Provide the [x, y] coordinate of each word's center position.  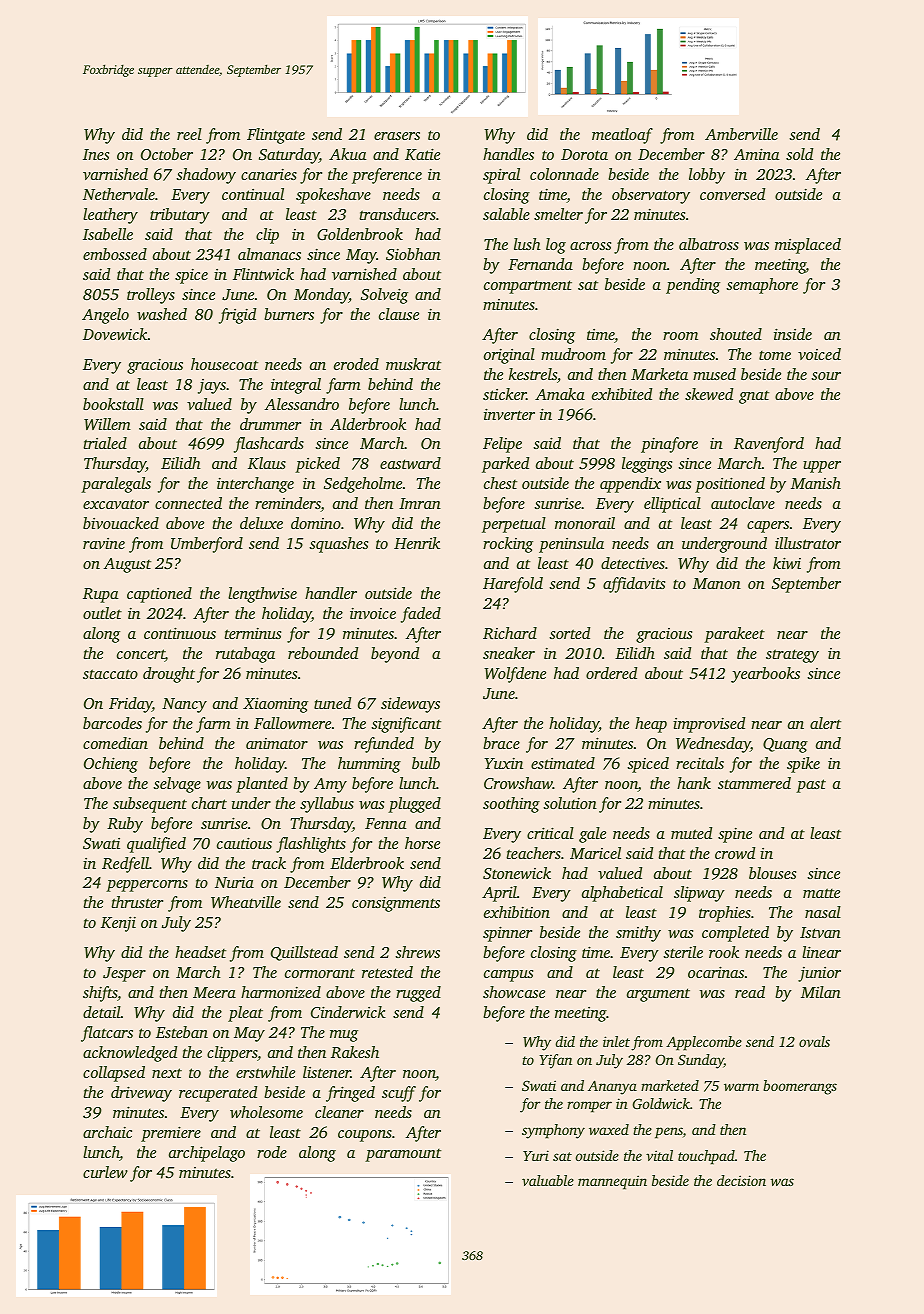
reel [189, 134]
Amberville [741, 134]
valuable [548, 1180]
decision [741, 1180]
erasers [397, 136]
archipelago [207, 1154]
